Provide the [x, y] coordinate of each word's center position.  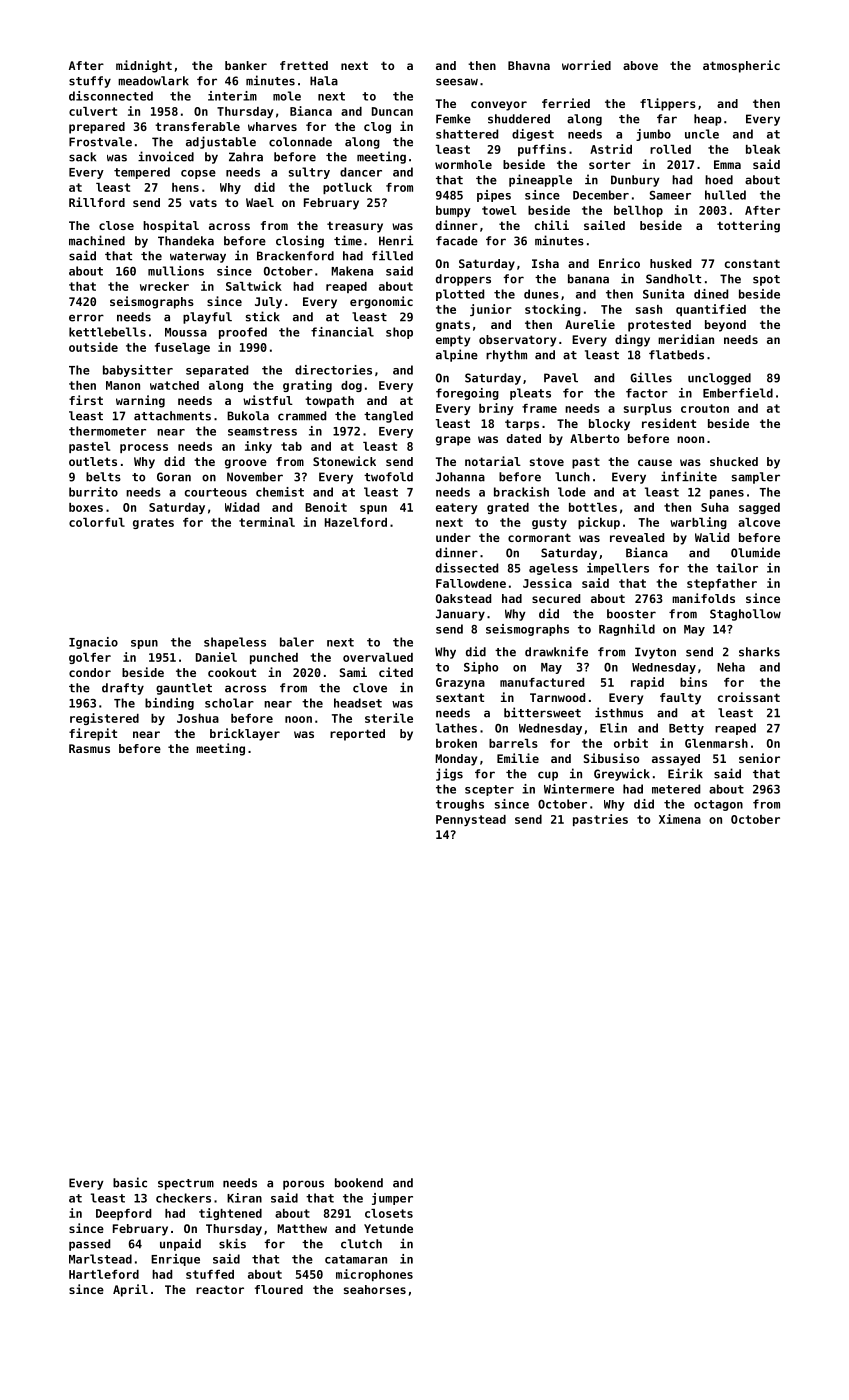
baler [297, 642]
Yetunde [388, 1228]
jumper [392, 1199]
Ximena [680, 819]
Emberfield [738, 393]
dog [351, 386]
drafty [123, 689]
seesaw [457, 82]
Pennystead [471, 820]
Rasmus [89, 748]
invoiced [166, 156]
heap [708, 120]
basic [130, 1182]
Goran [174, 477]
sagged [759, 508]
